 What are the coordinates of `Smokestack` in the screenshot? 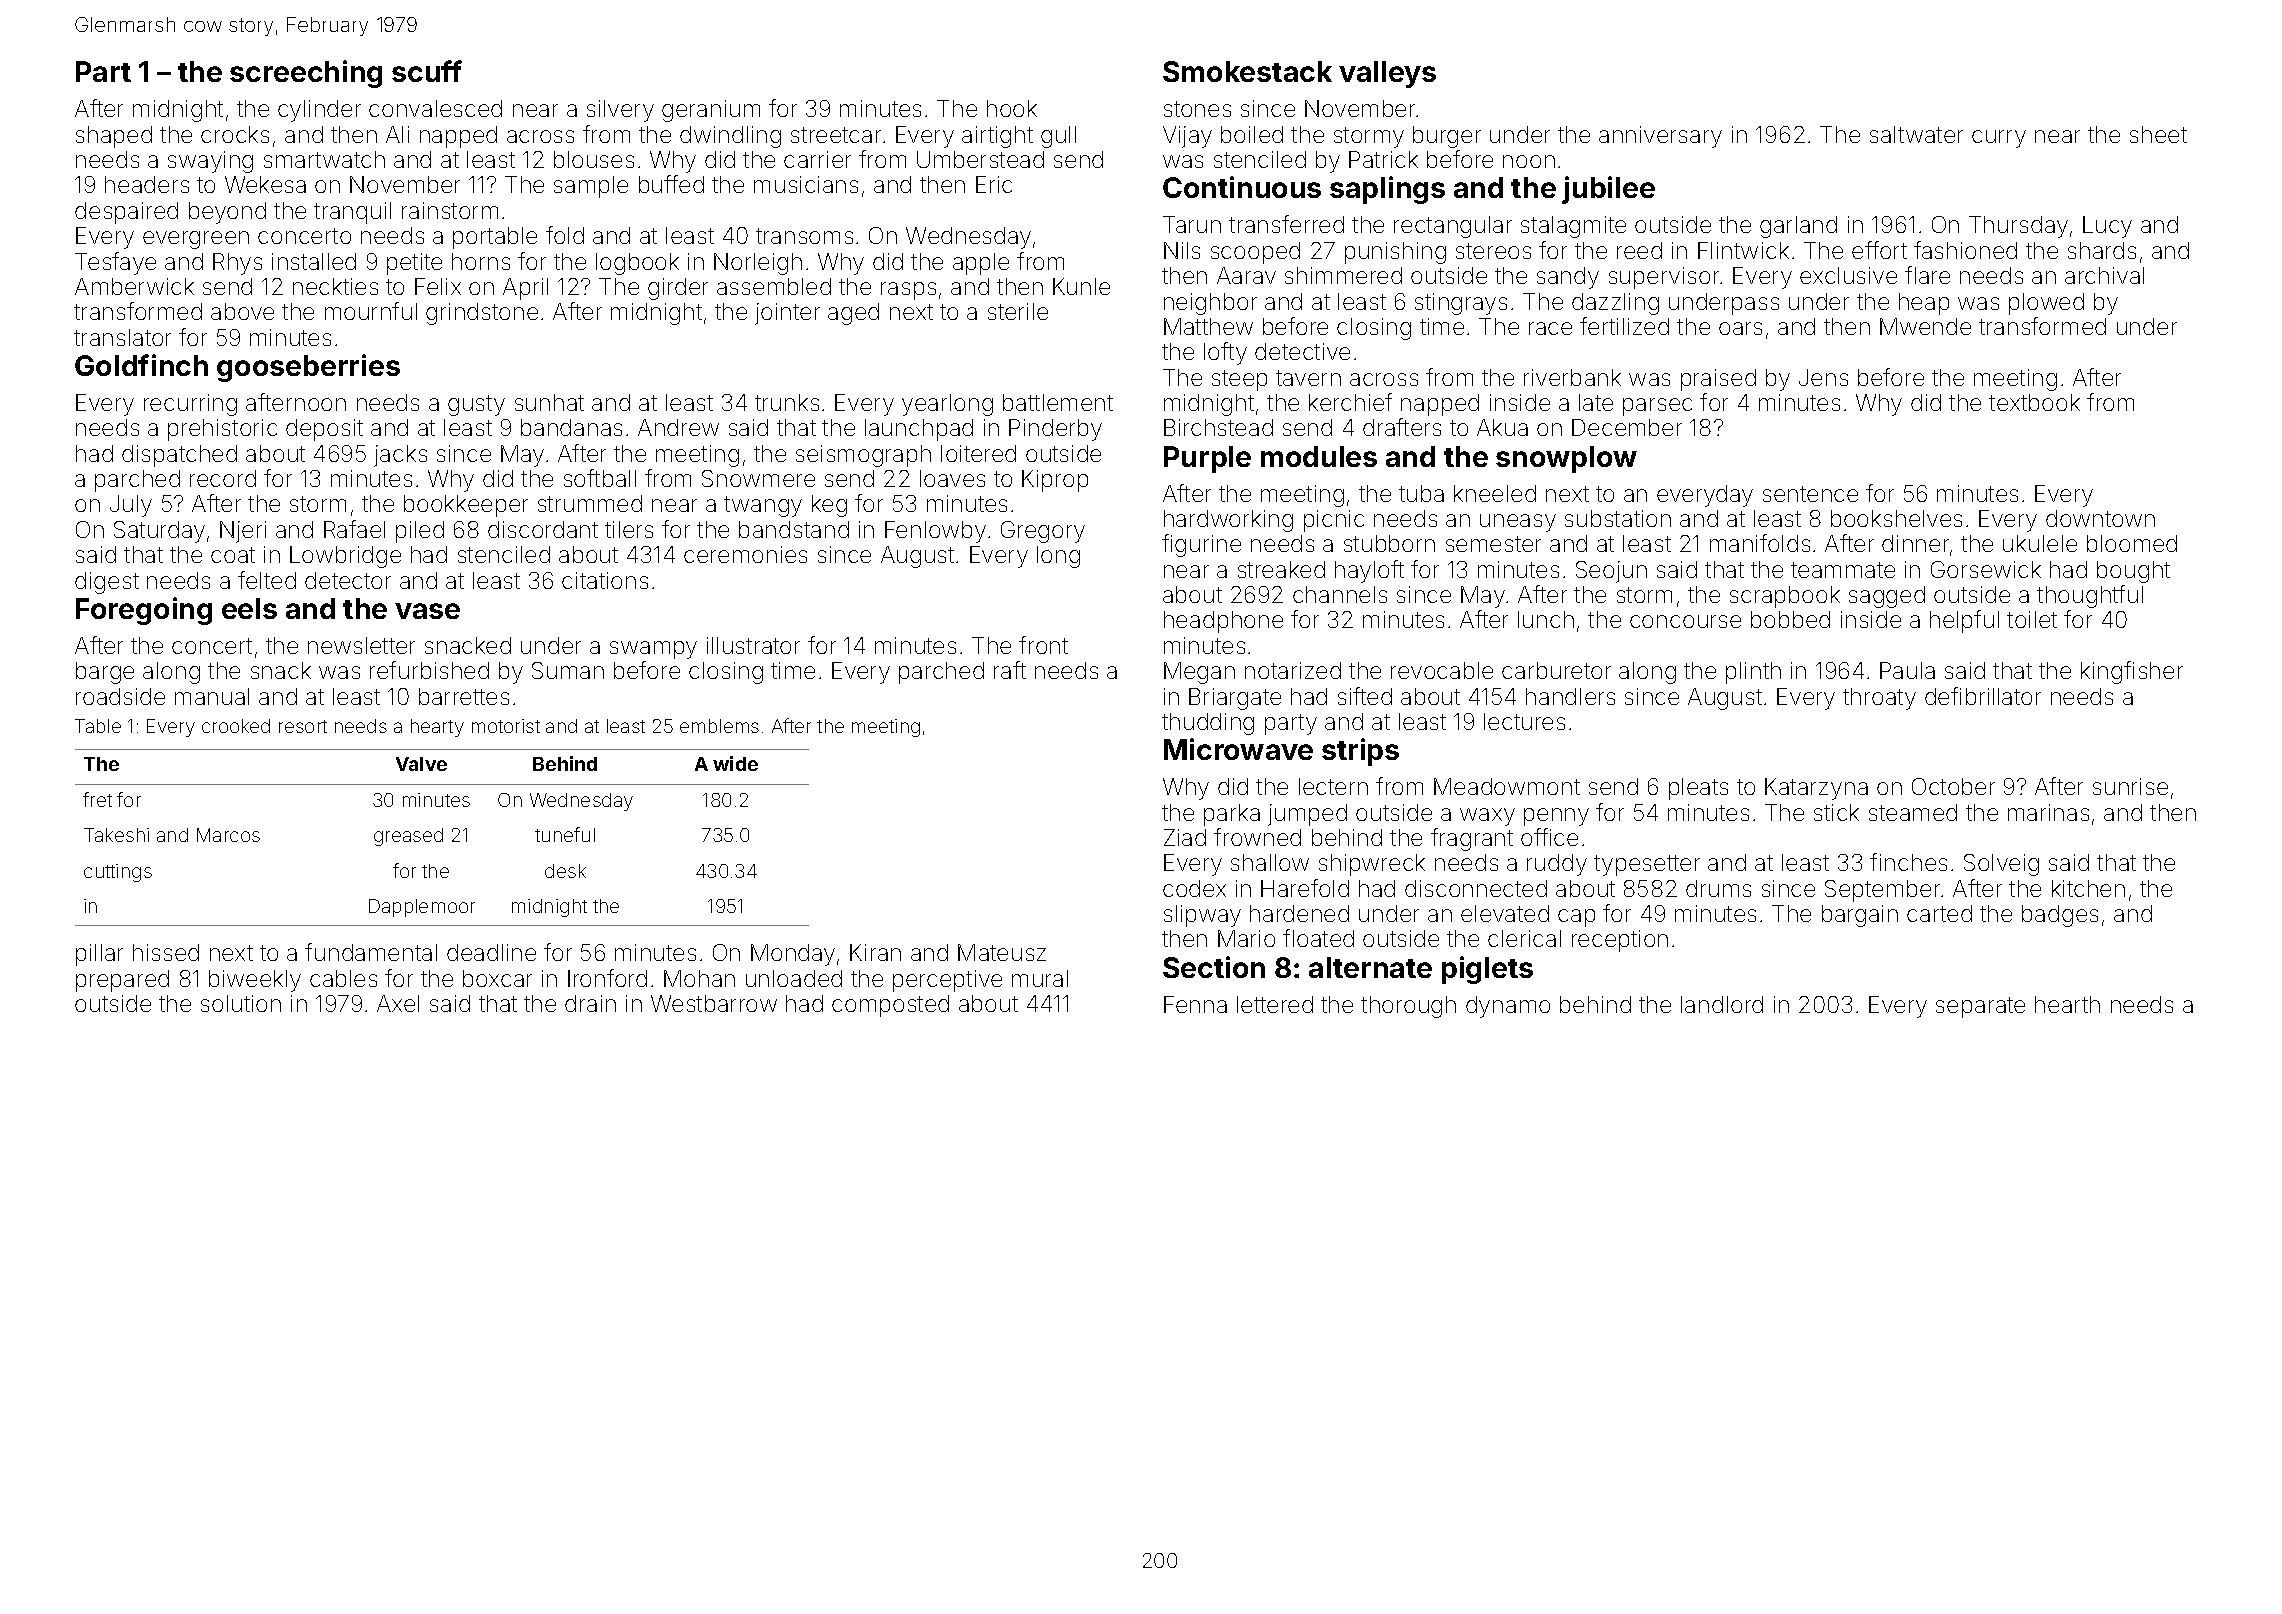 It's located at (1247, 71).
